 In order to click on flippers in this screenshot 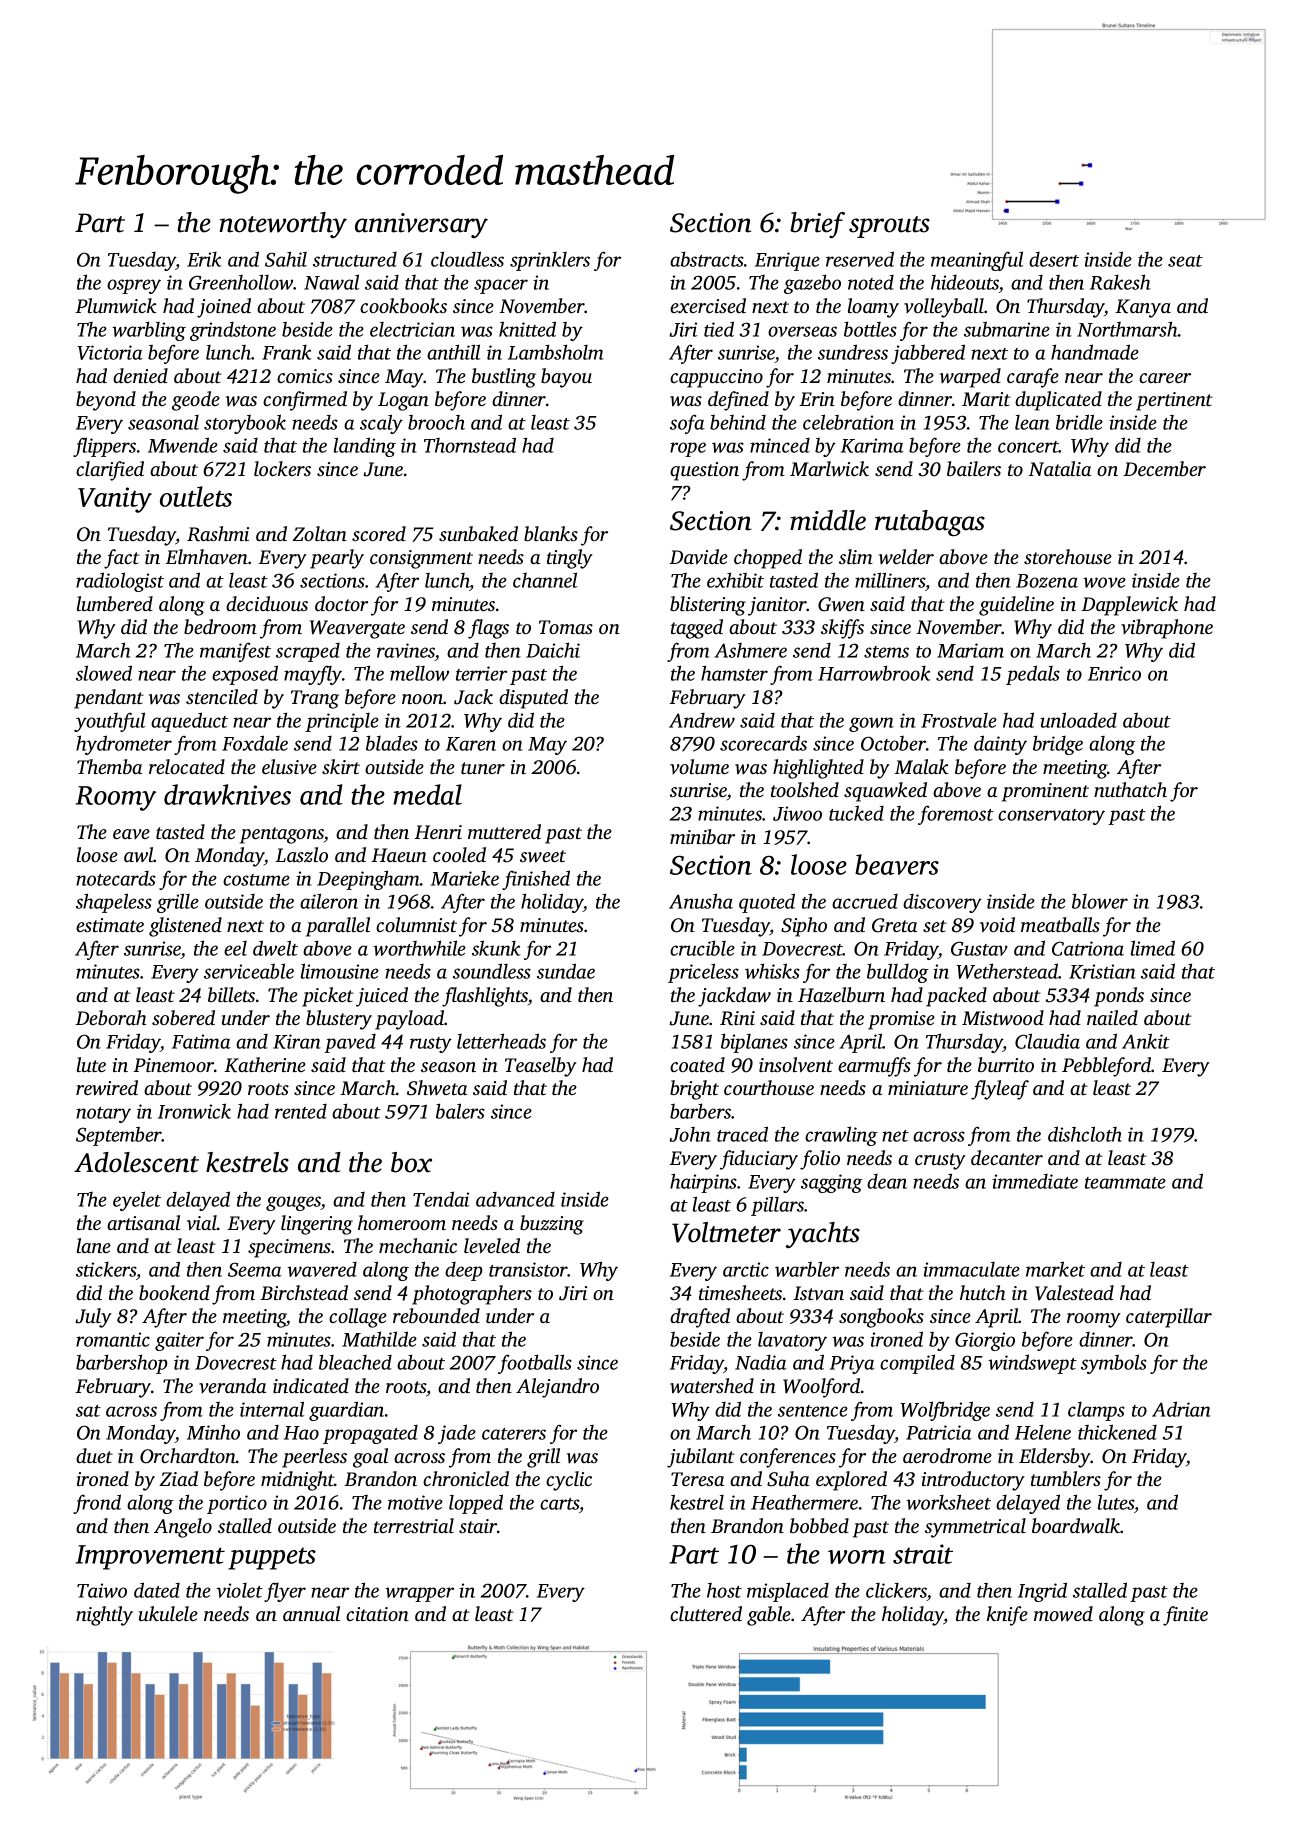, I will do `click(104, 447)`.
